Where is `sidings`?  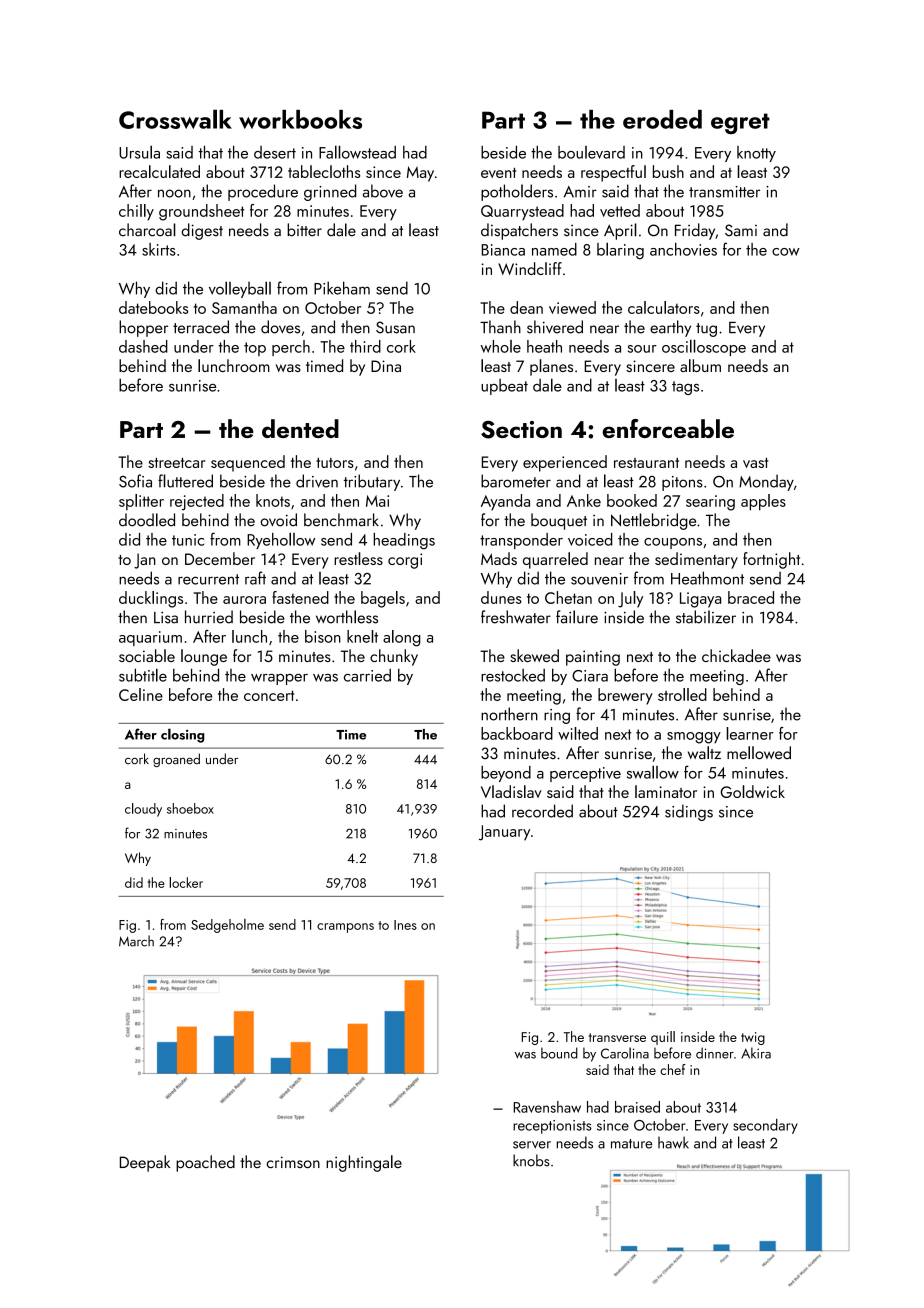 sidings is located at coordinates (689, 812).
